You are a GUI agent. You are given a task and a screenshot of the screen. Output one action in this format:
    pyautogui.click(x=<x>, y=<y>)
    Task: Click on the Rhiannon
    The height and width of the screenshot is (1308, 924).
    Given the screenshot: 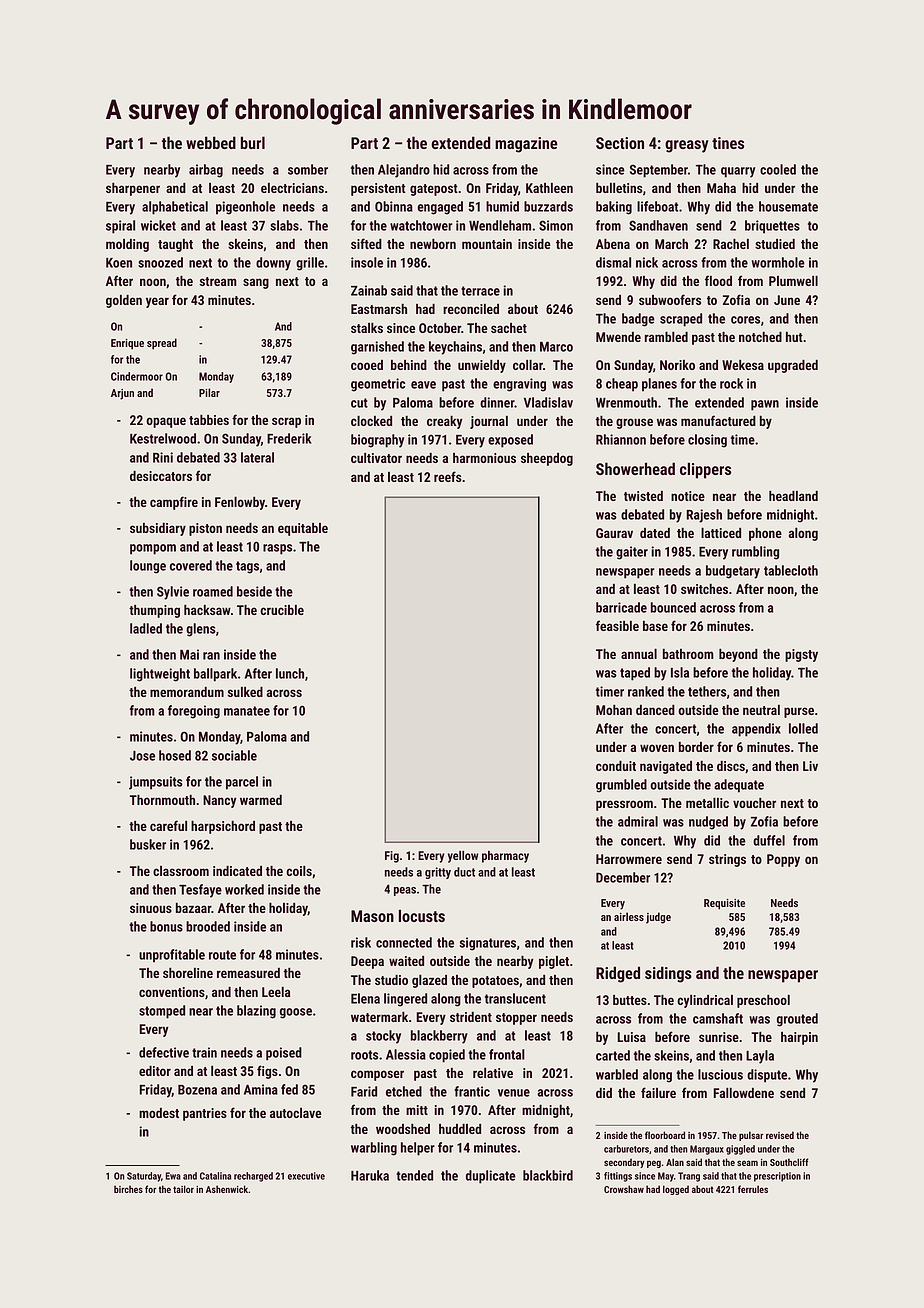 What is the action you would take?
    pyautogui.click(x=621, y=439)
